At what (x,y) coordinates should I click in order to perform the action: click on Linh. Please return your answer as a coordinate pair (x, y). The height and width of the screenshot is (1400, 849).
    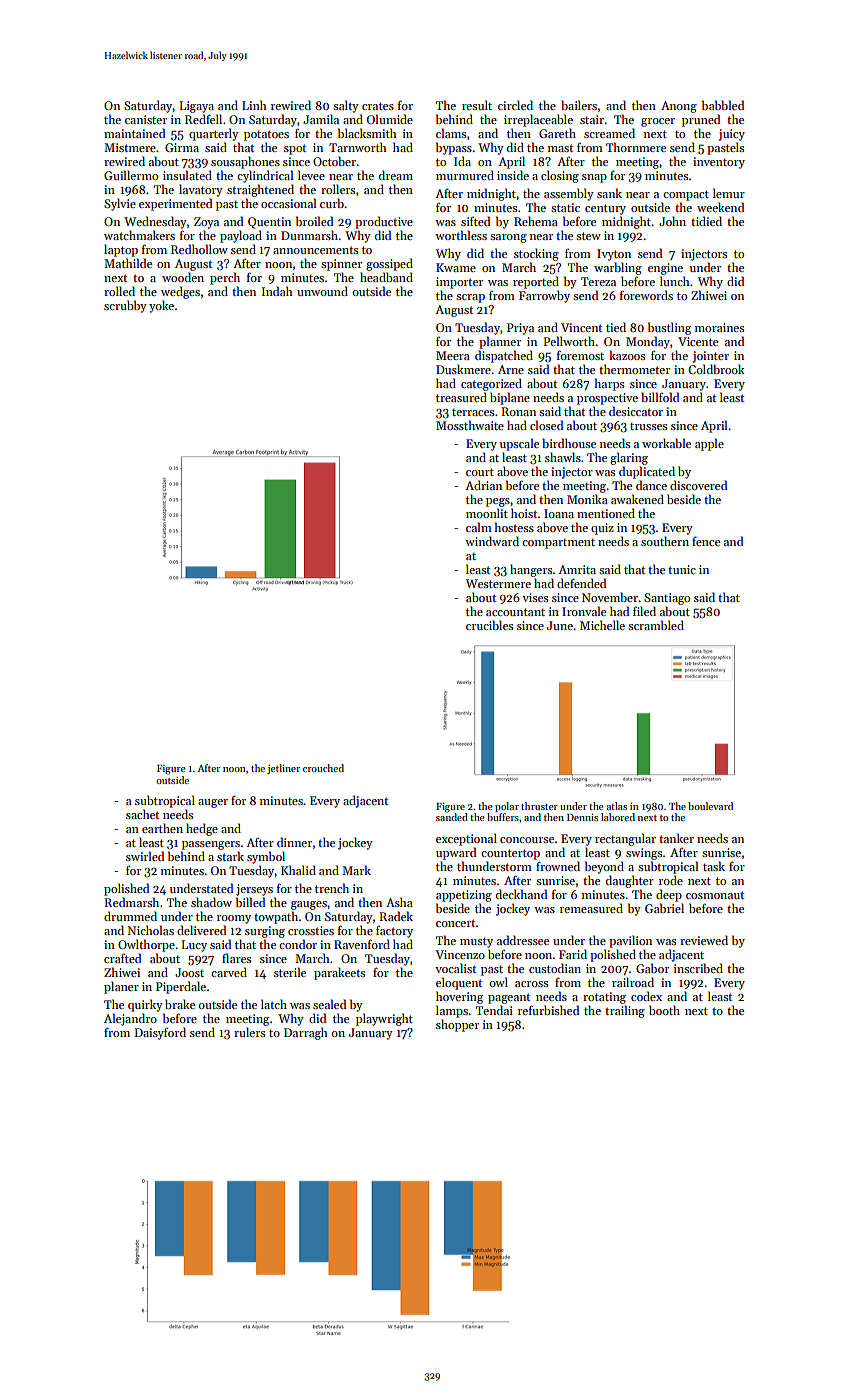
    Looking at the image, I should click on (254, 105).
